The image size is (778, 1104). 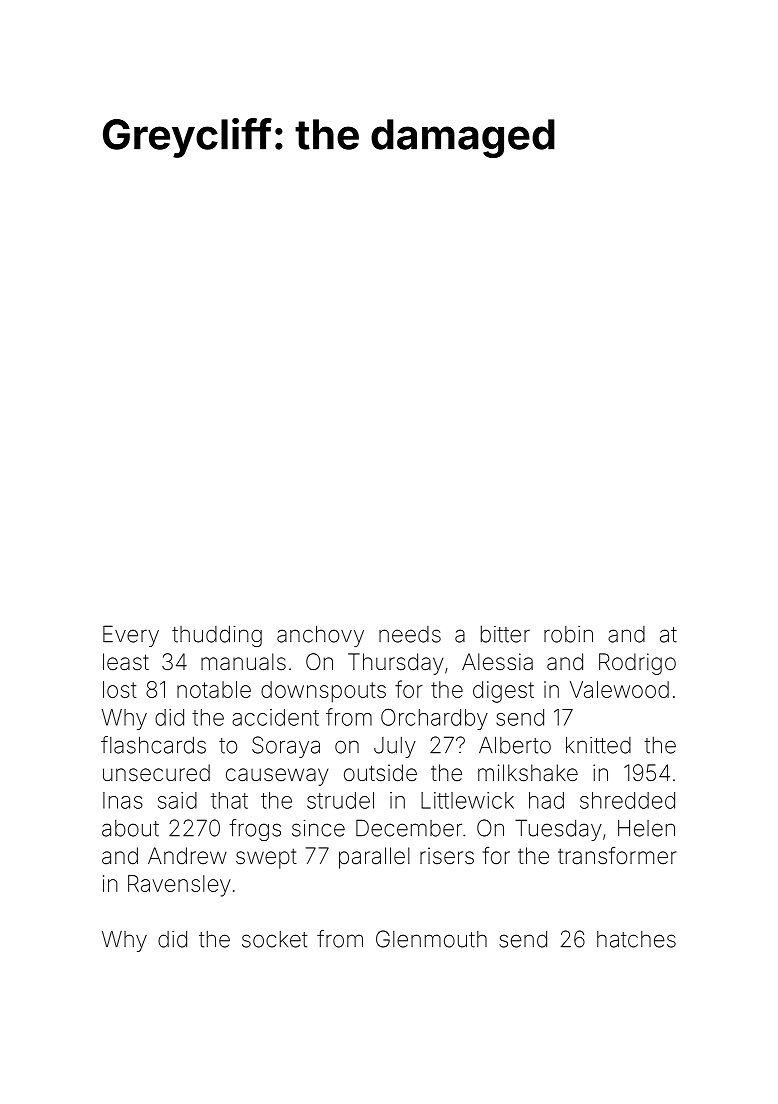 What do you see at coordinates (619, 689) in the screenshot?
I see `Valewood` at bounding box center [619, 689].
